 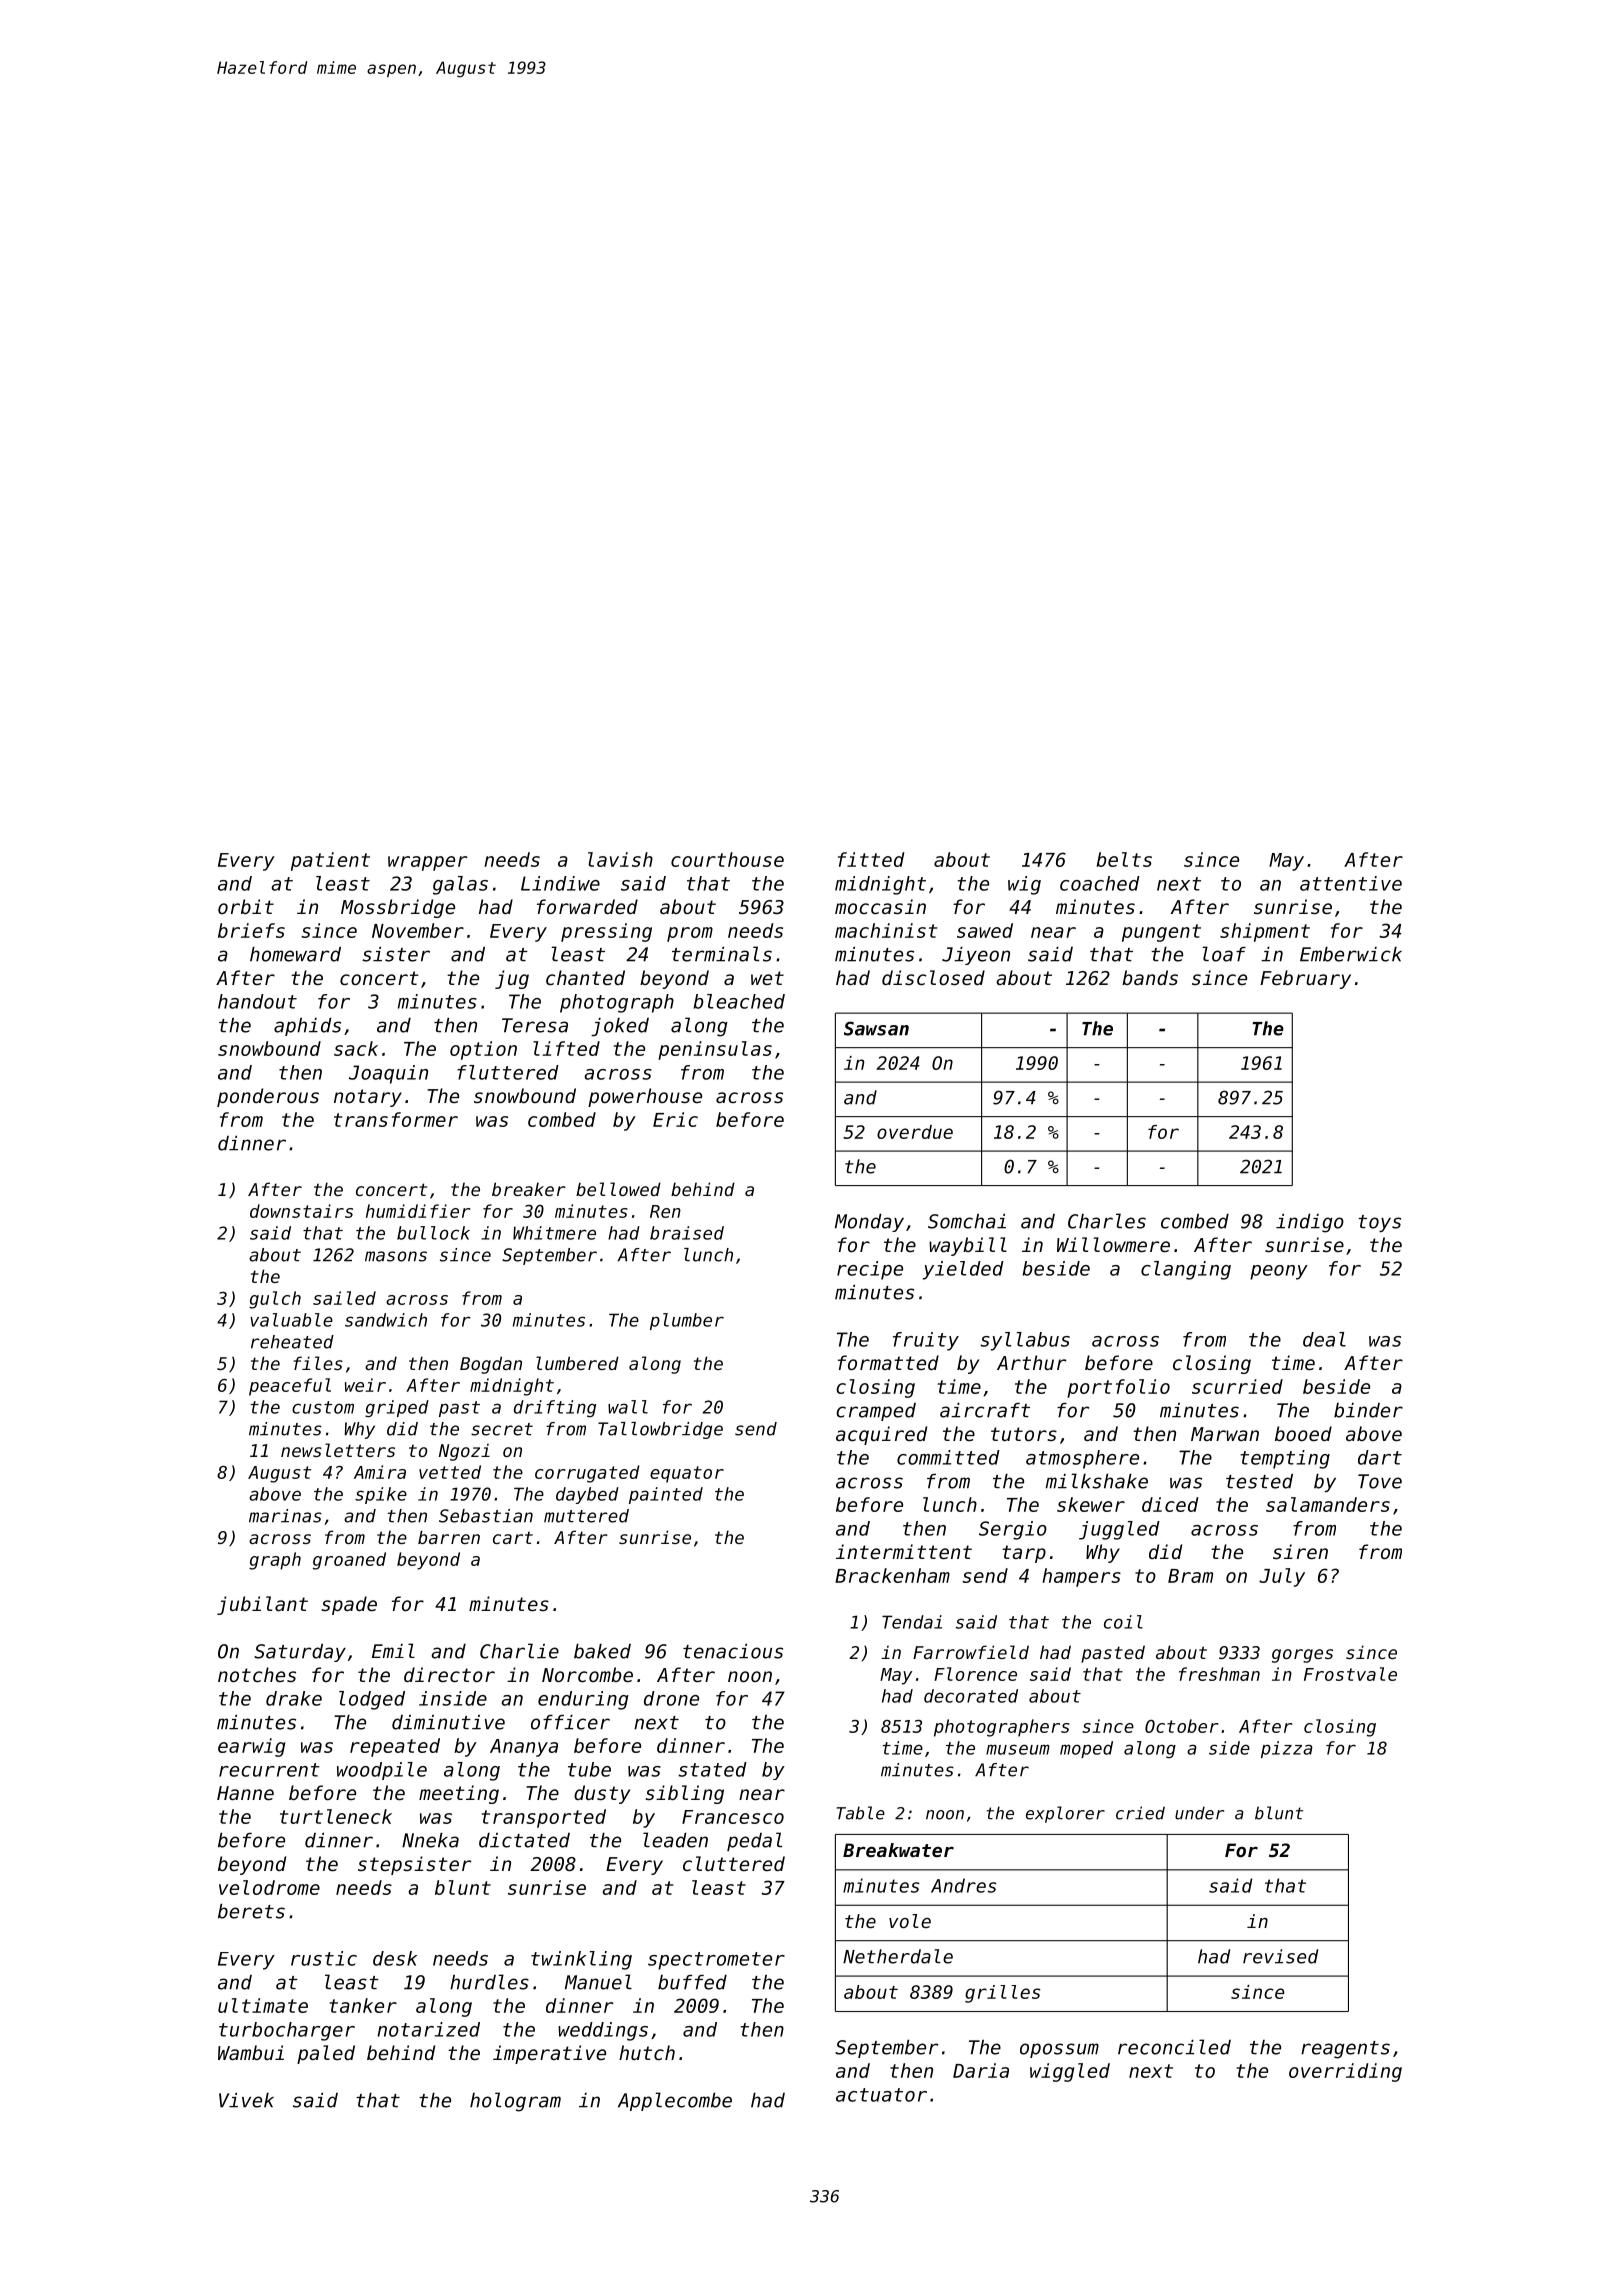 What do you see at coordinates (246, 906) in the image?
I see `orbit` at bounding box center [246, 906].
